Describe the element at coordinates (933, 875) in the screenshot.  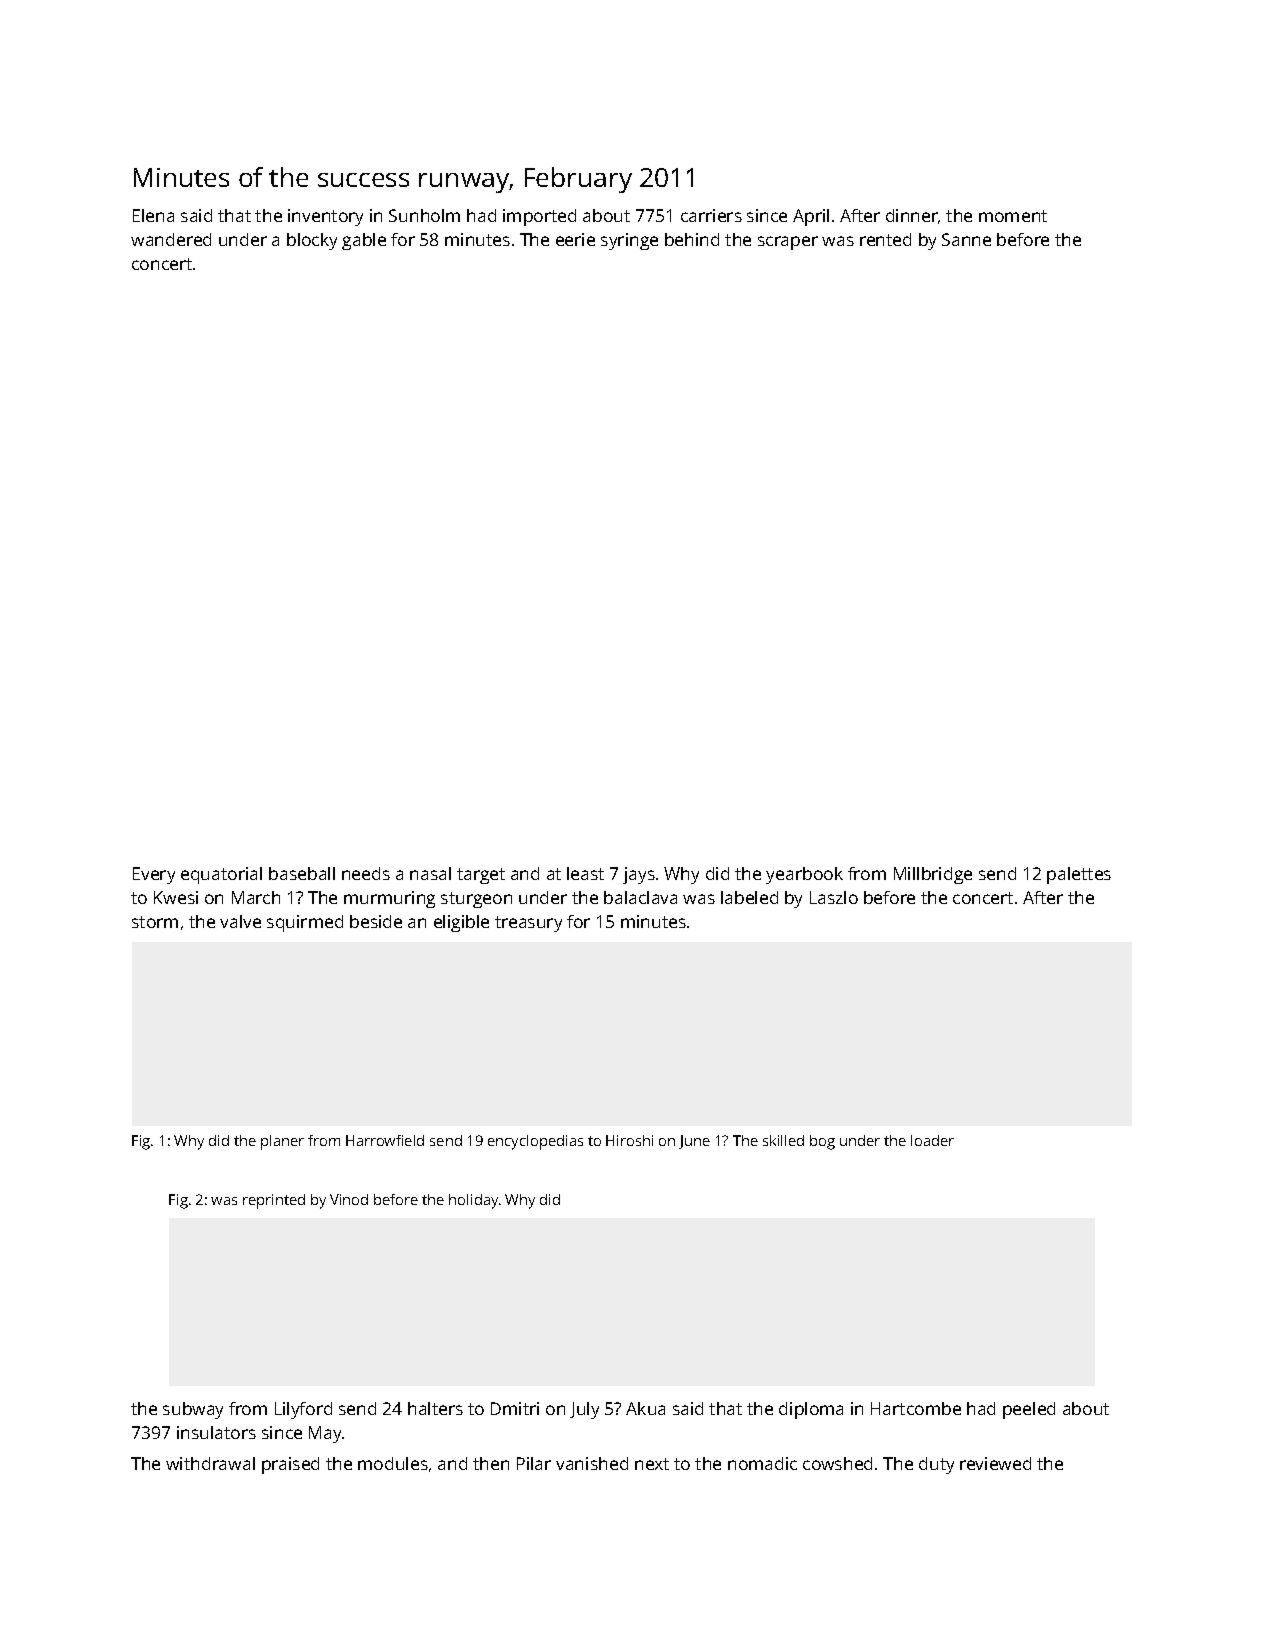
I see `Millbridge` at that location.
